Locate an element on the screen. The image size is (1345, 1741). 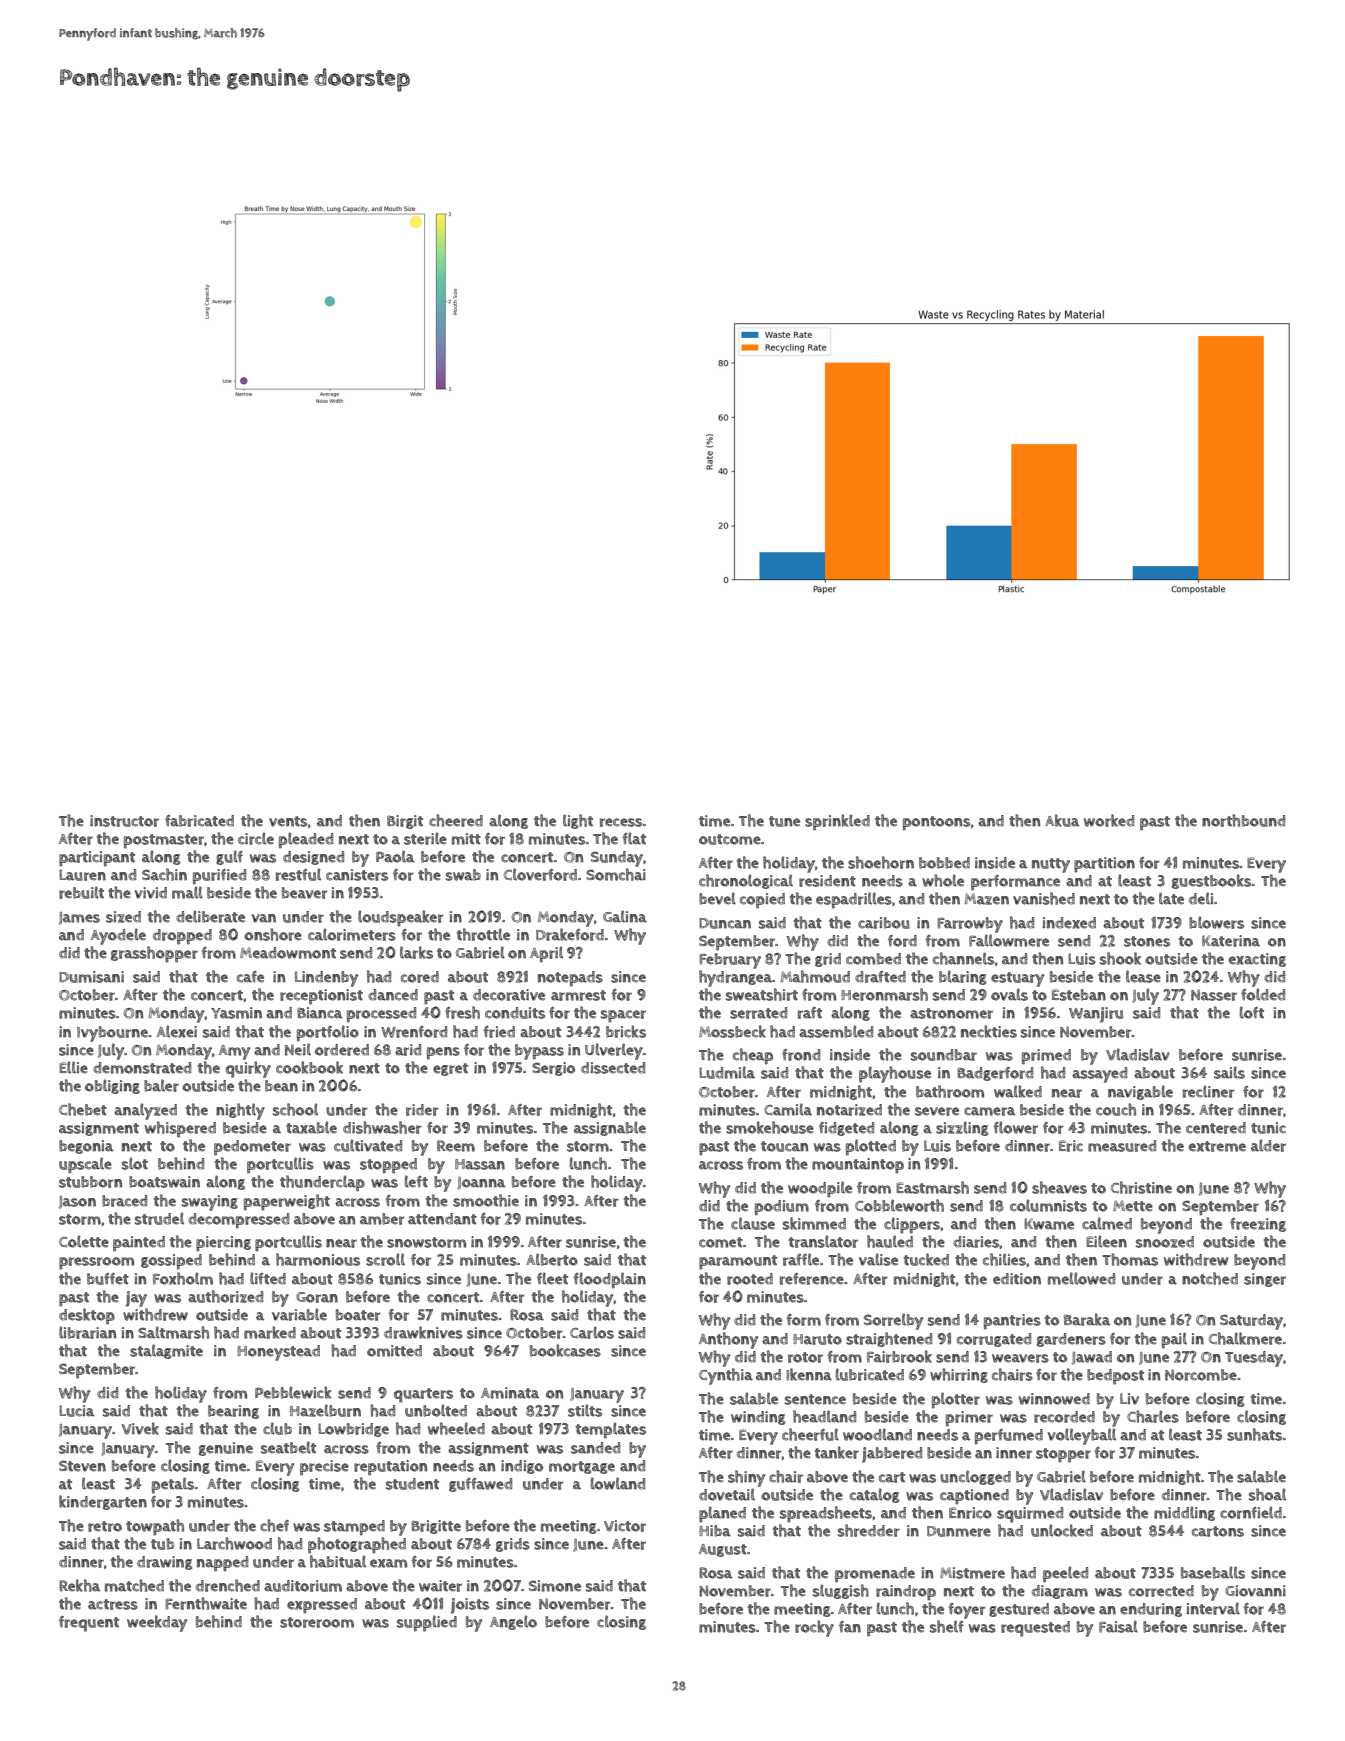
sprinkled is located at coordinates (837, 822).
